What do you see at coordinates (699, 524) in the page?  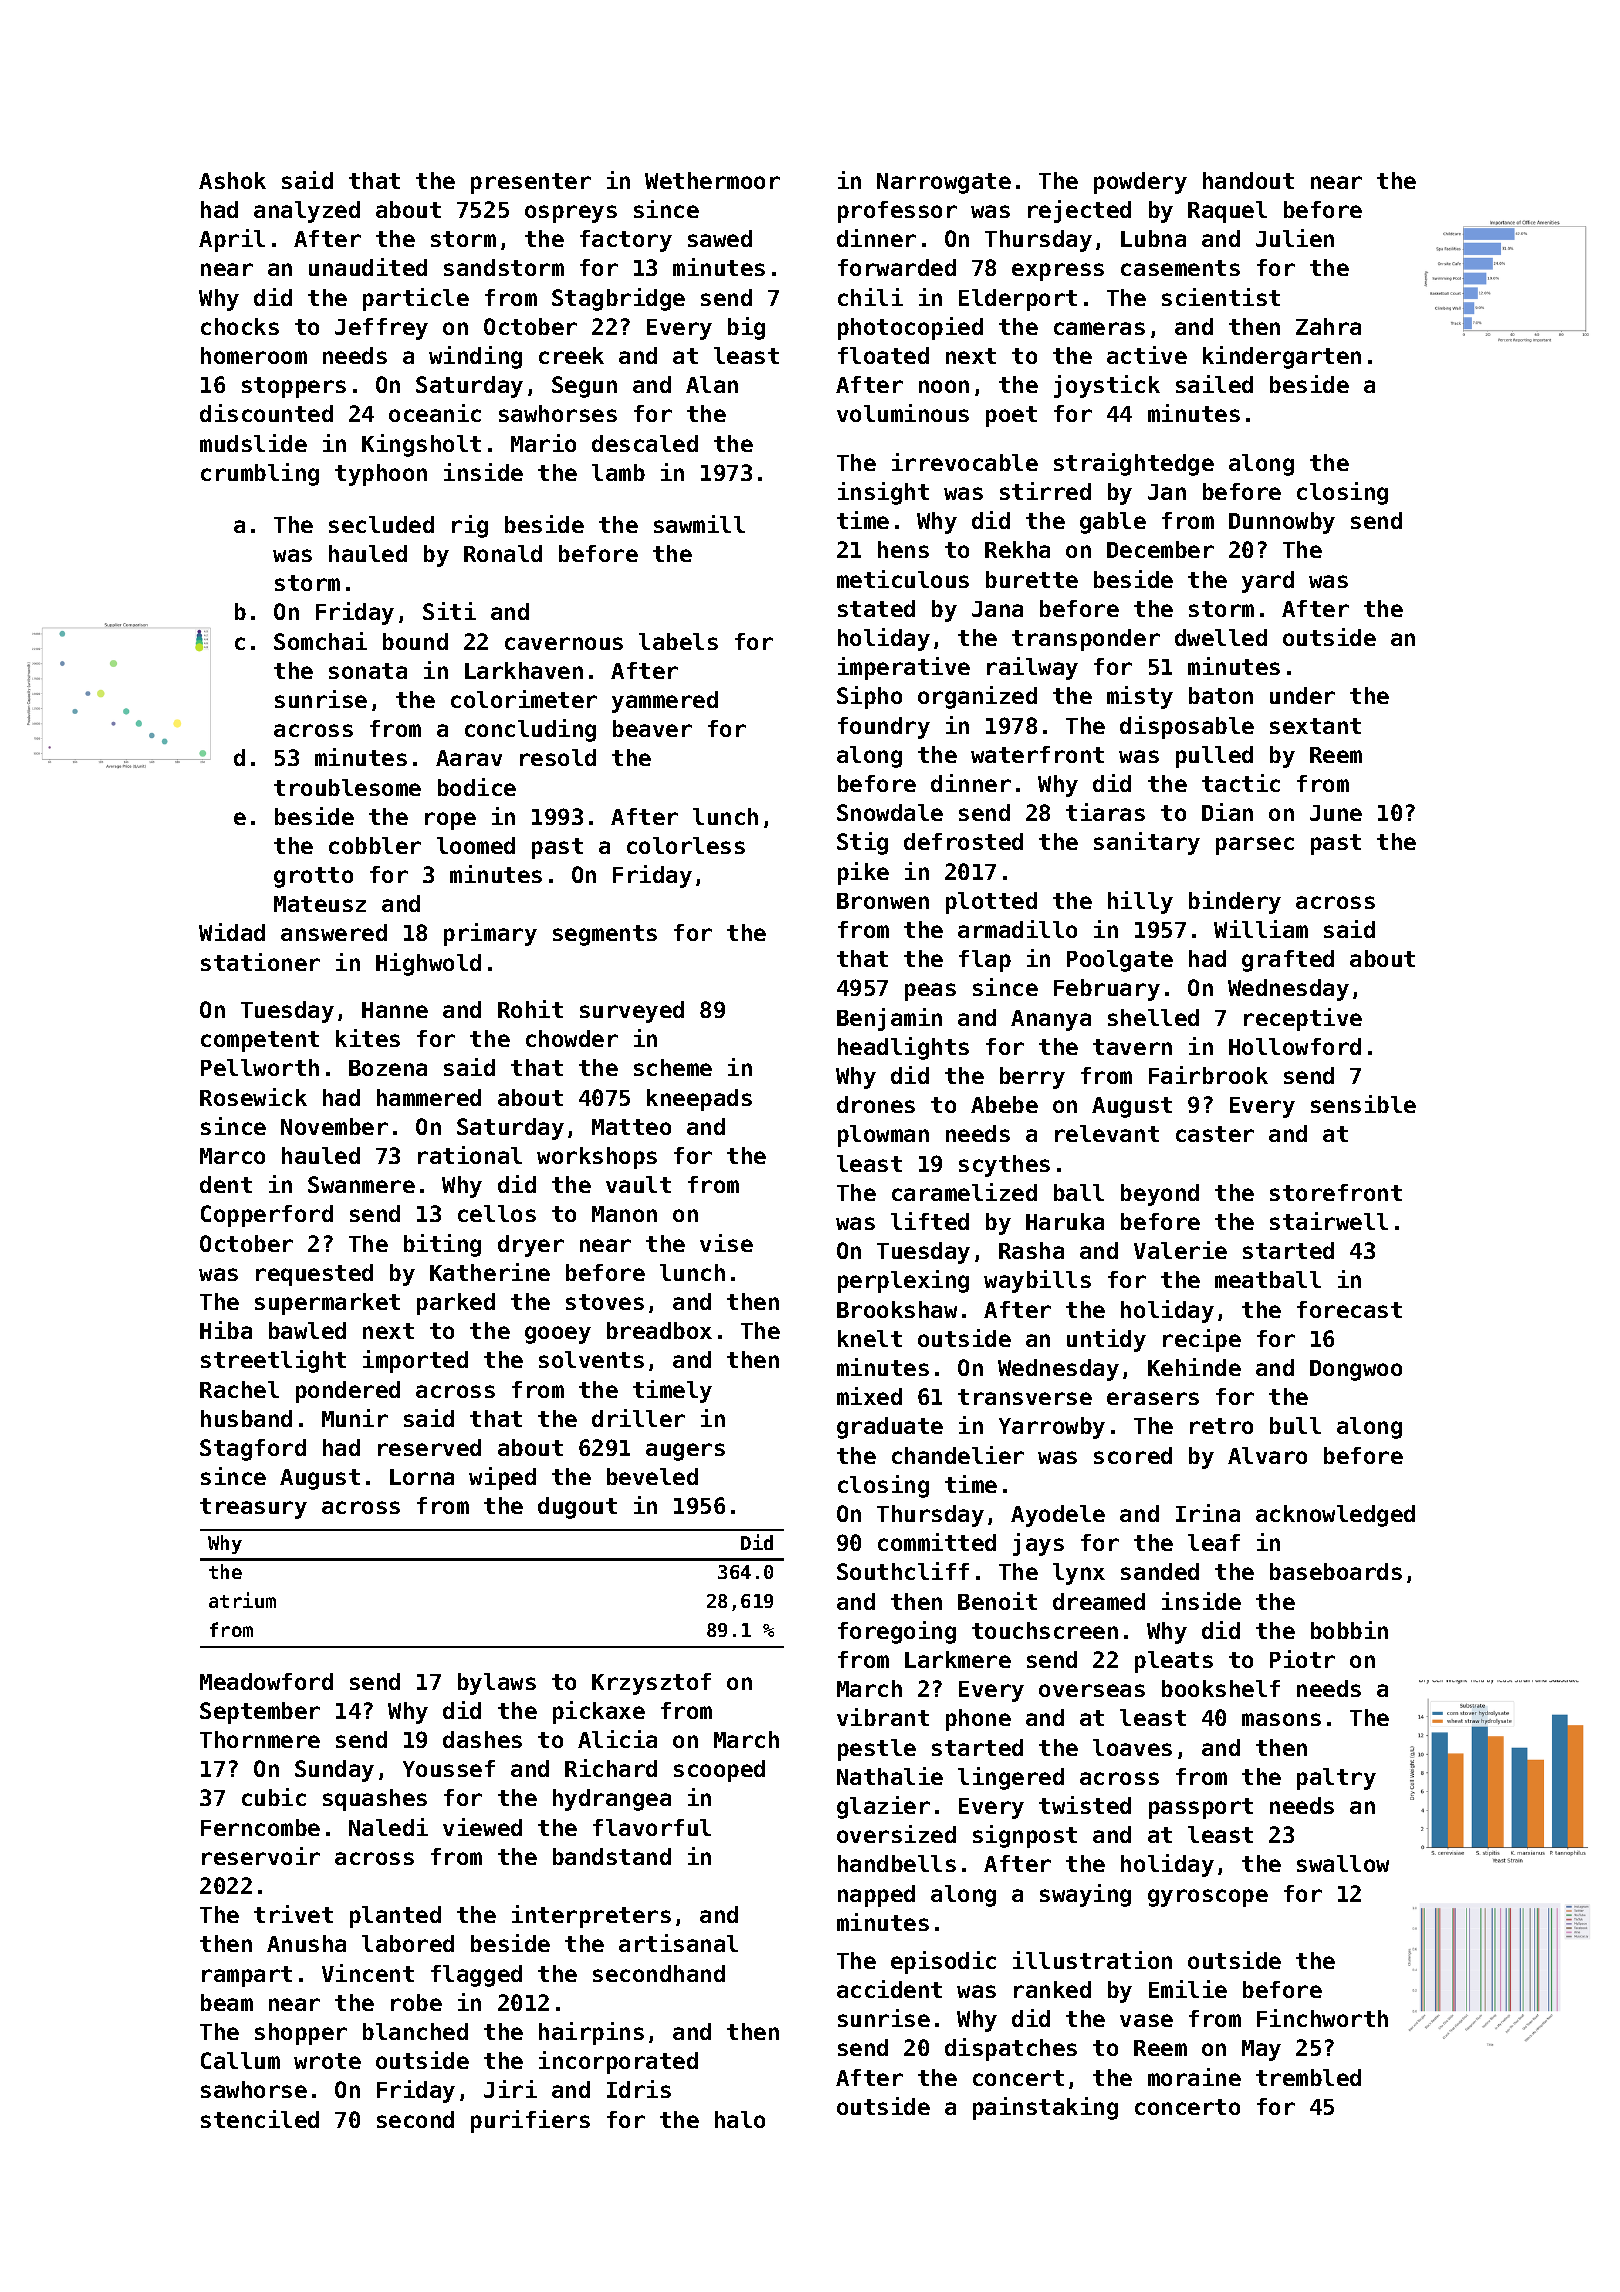 I see `sawmill` at bounding box center [699, 524].
